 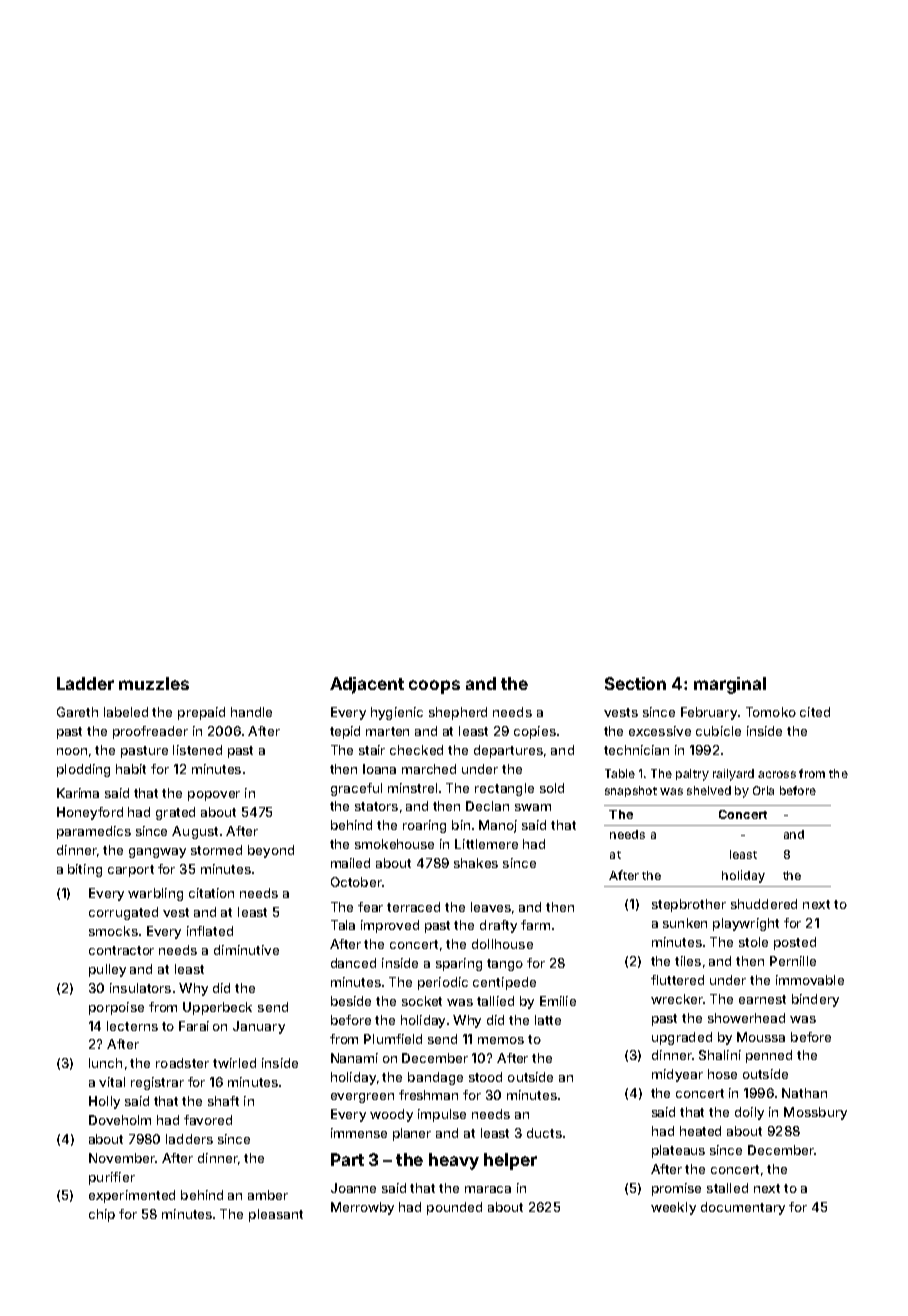 What do you see at coordinates (678, 1151) in the screenshot?
I see `plateaus` at bounding box center [678, 1151].
